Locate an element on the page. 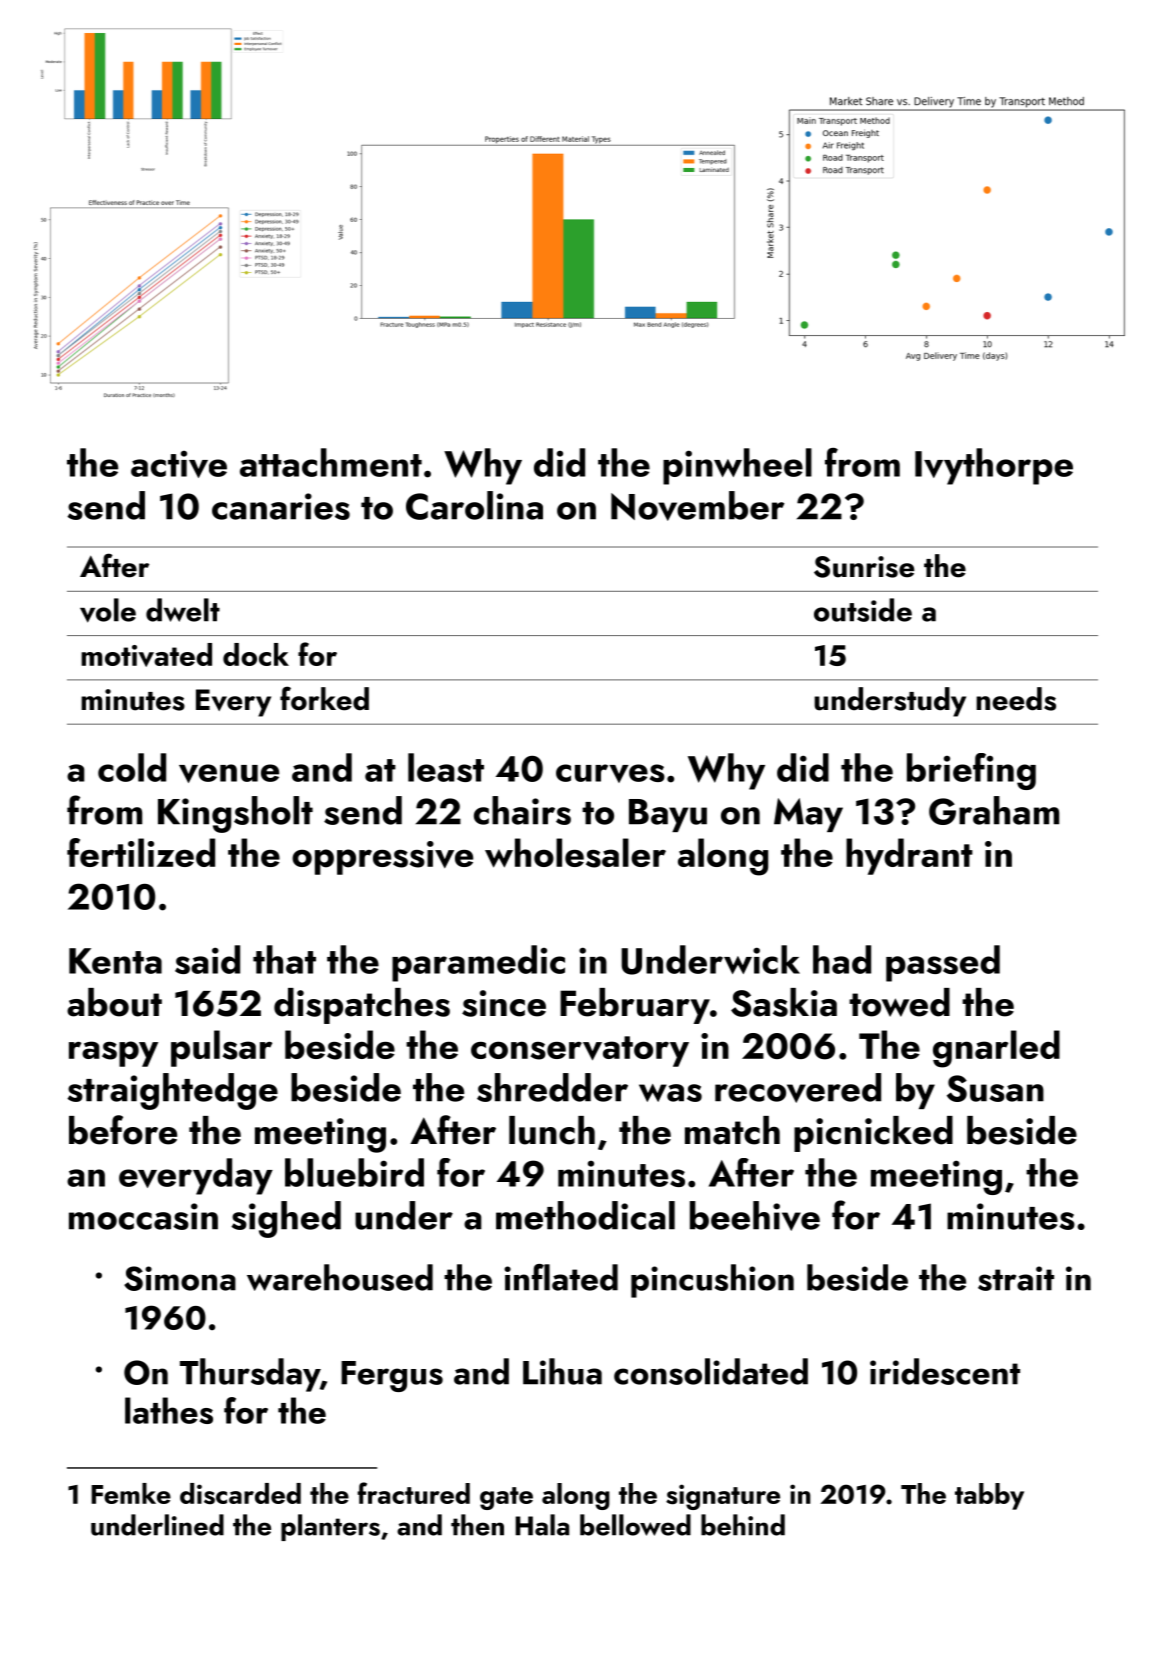 The width and height of the image is (1165, 1654). bluebird is located at coordinates (354, 1172).
